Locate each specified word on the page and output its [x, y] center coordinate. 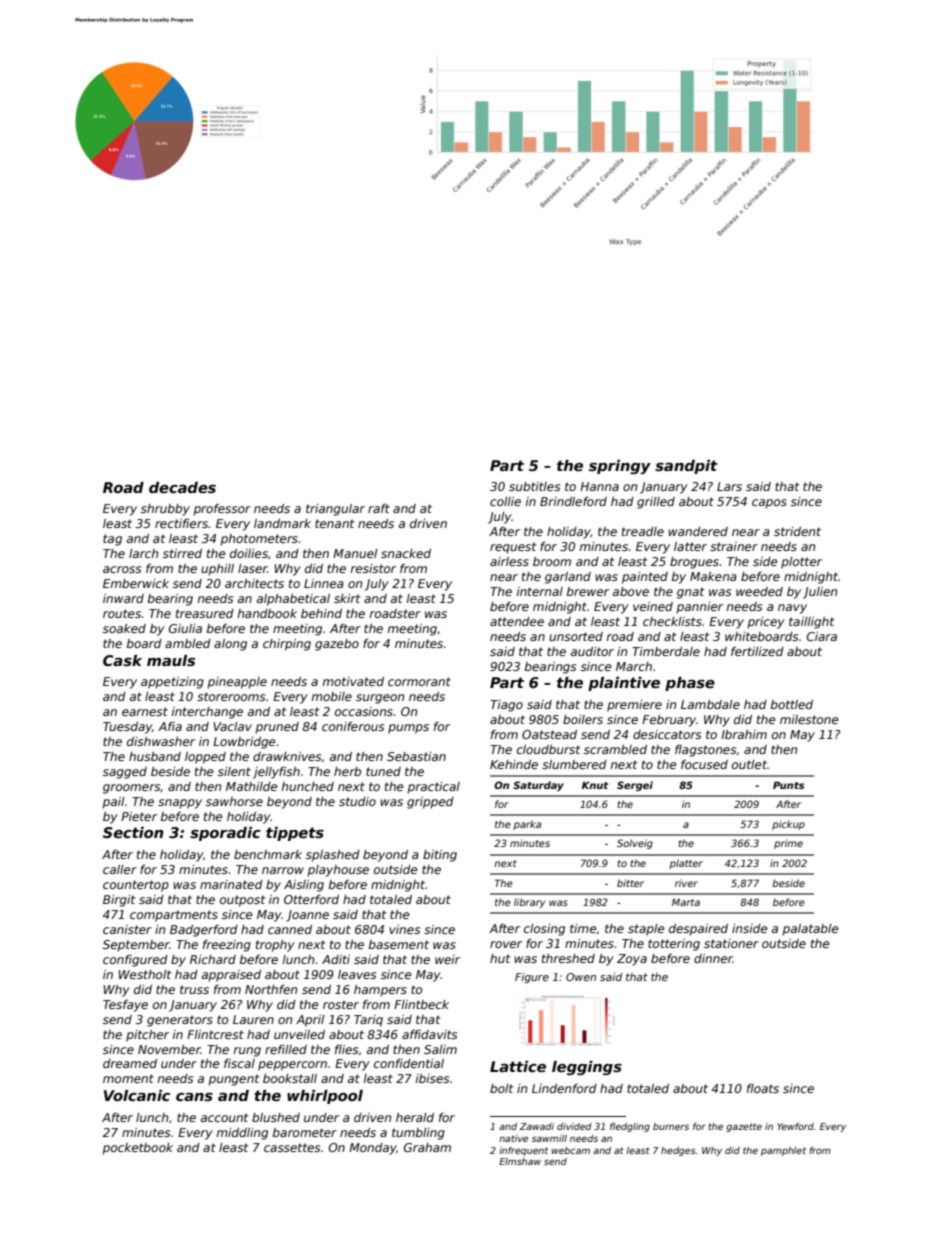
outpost [243, 901]
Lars [729, 486]
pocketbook [137, 1149]
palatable [810, 930]
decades [182, 487]
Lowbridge [244, 743]
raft [379, 508]
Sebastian [416, 756]
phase [690, 684]
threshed [568, 958]
